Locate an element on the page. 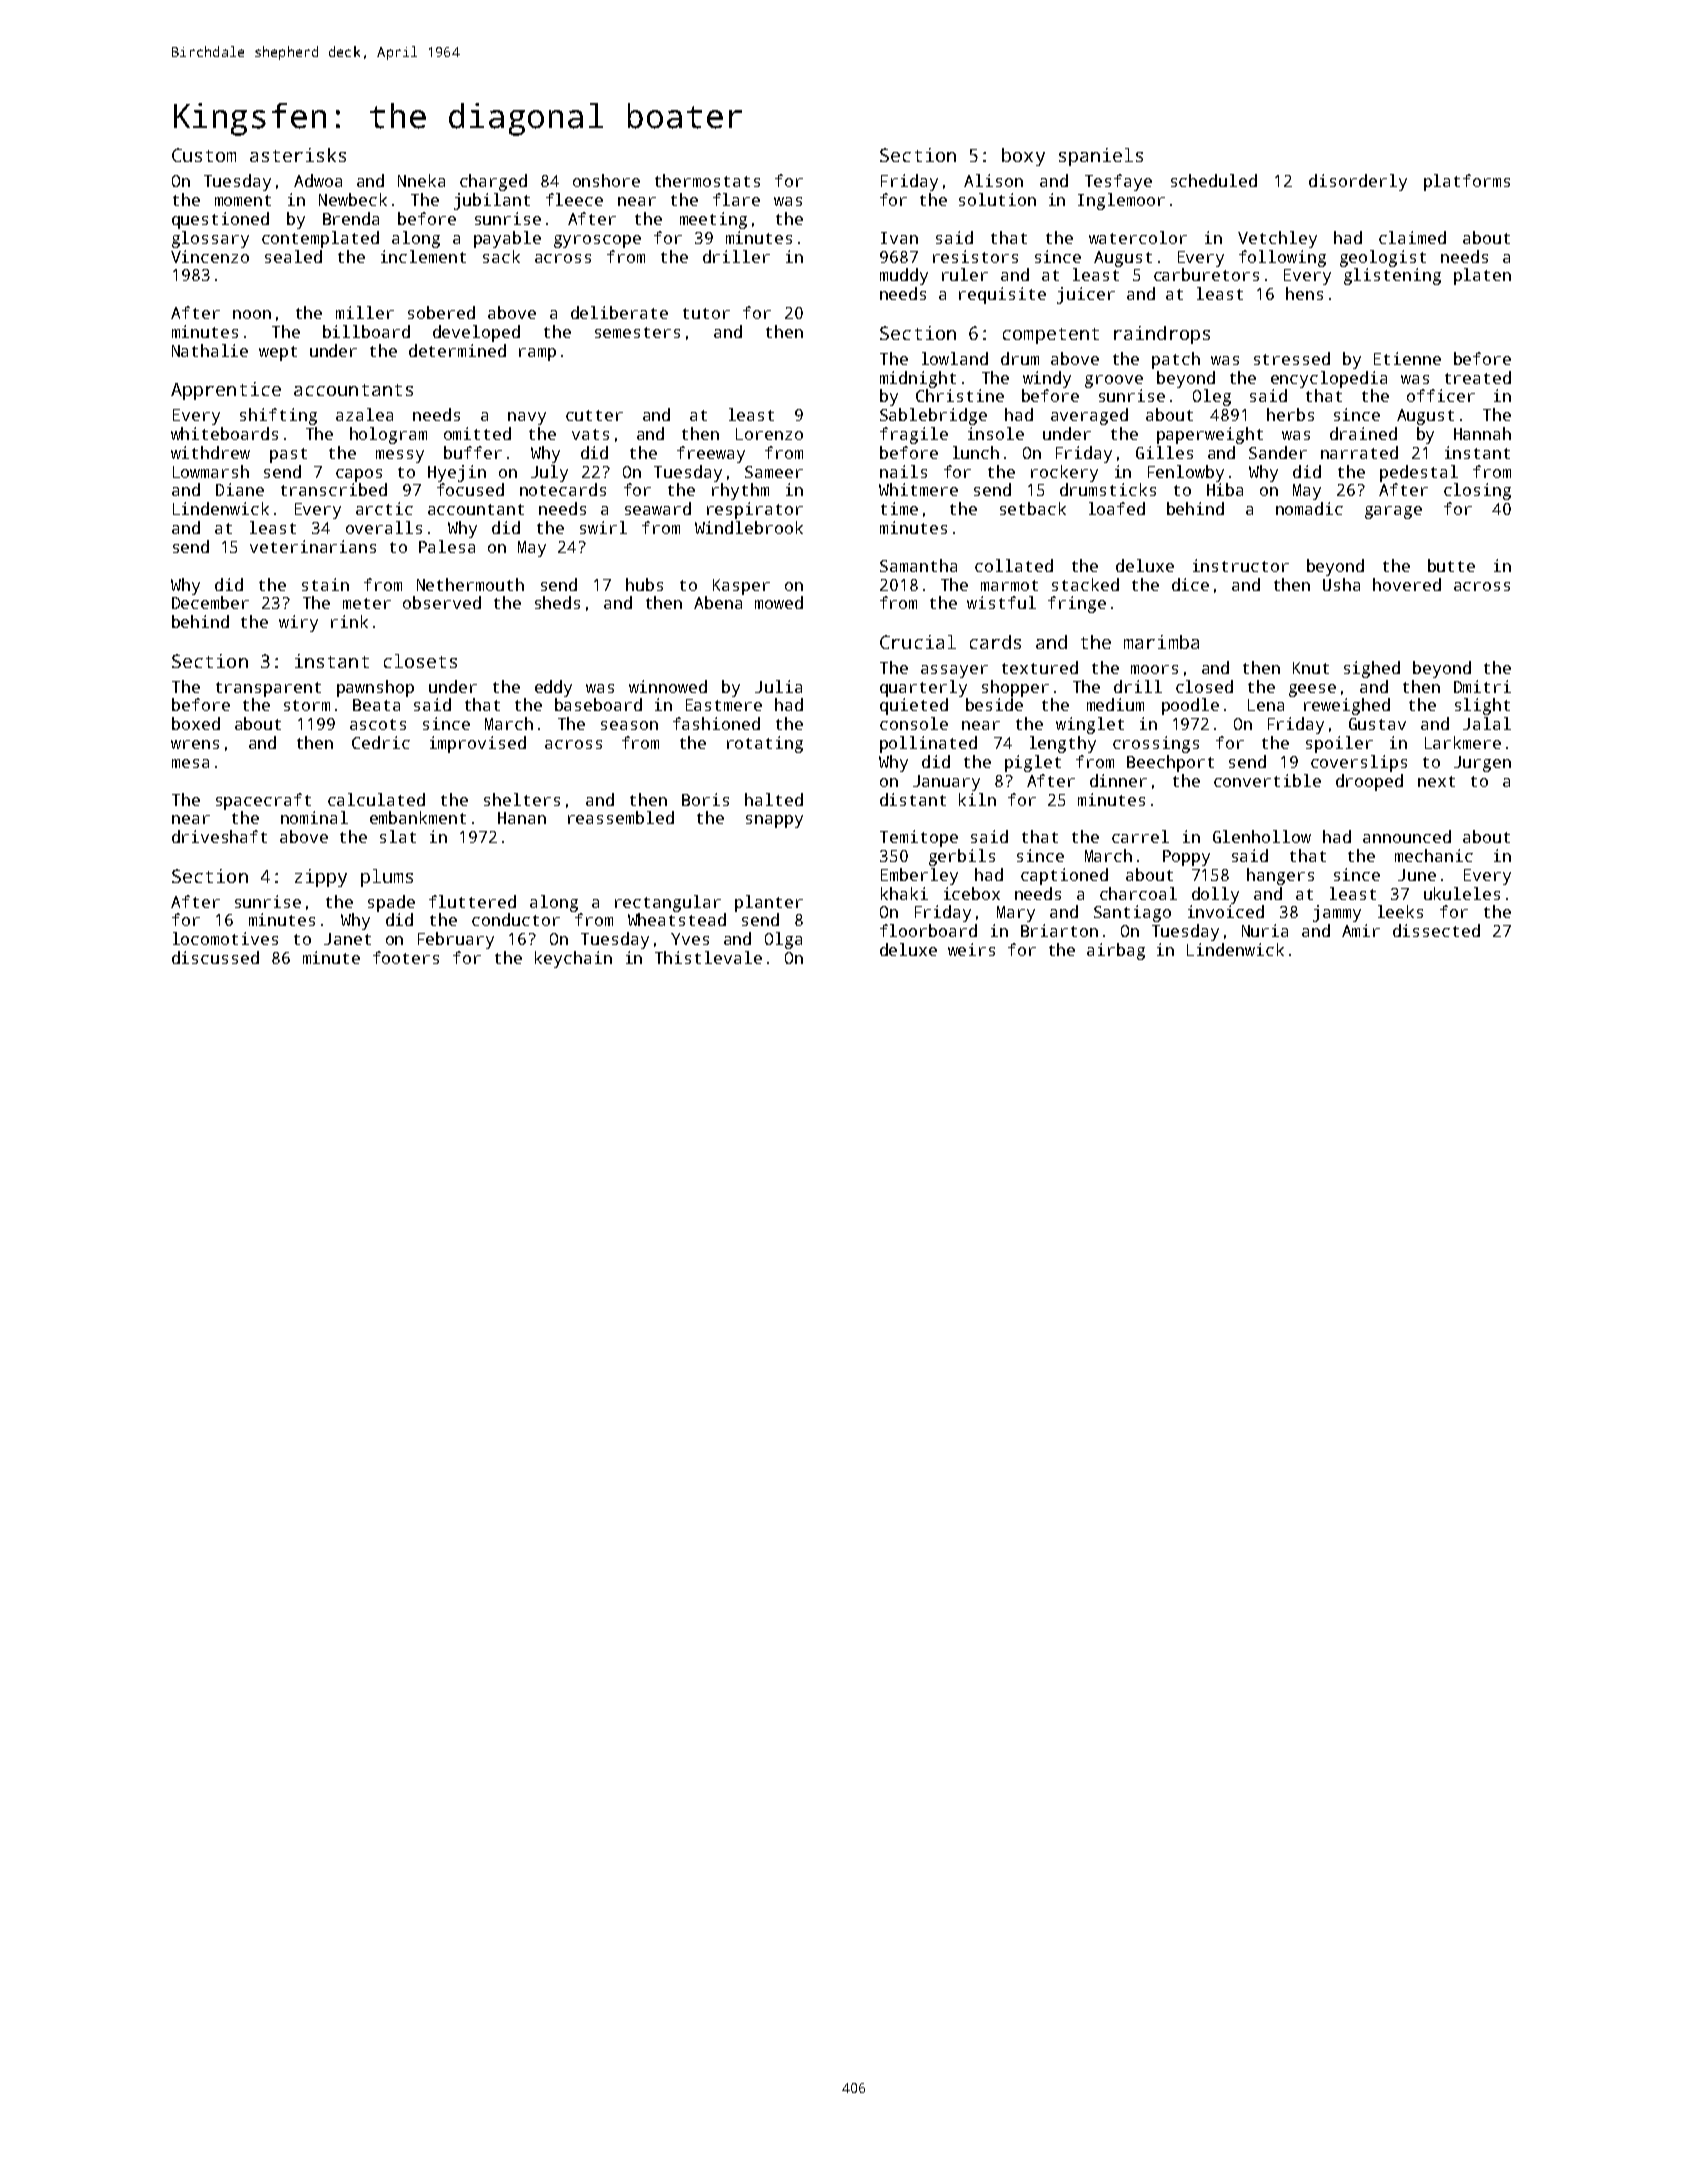  pawnshop is located at coordinates (375, 688).
